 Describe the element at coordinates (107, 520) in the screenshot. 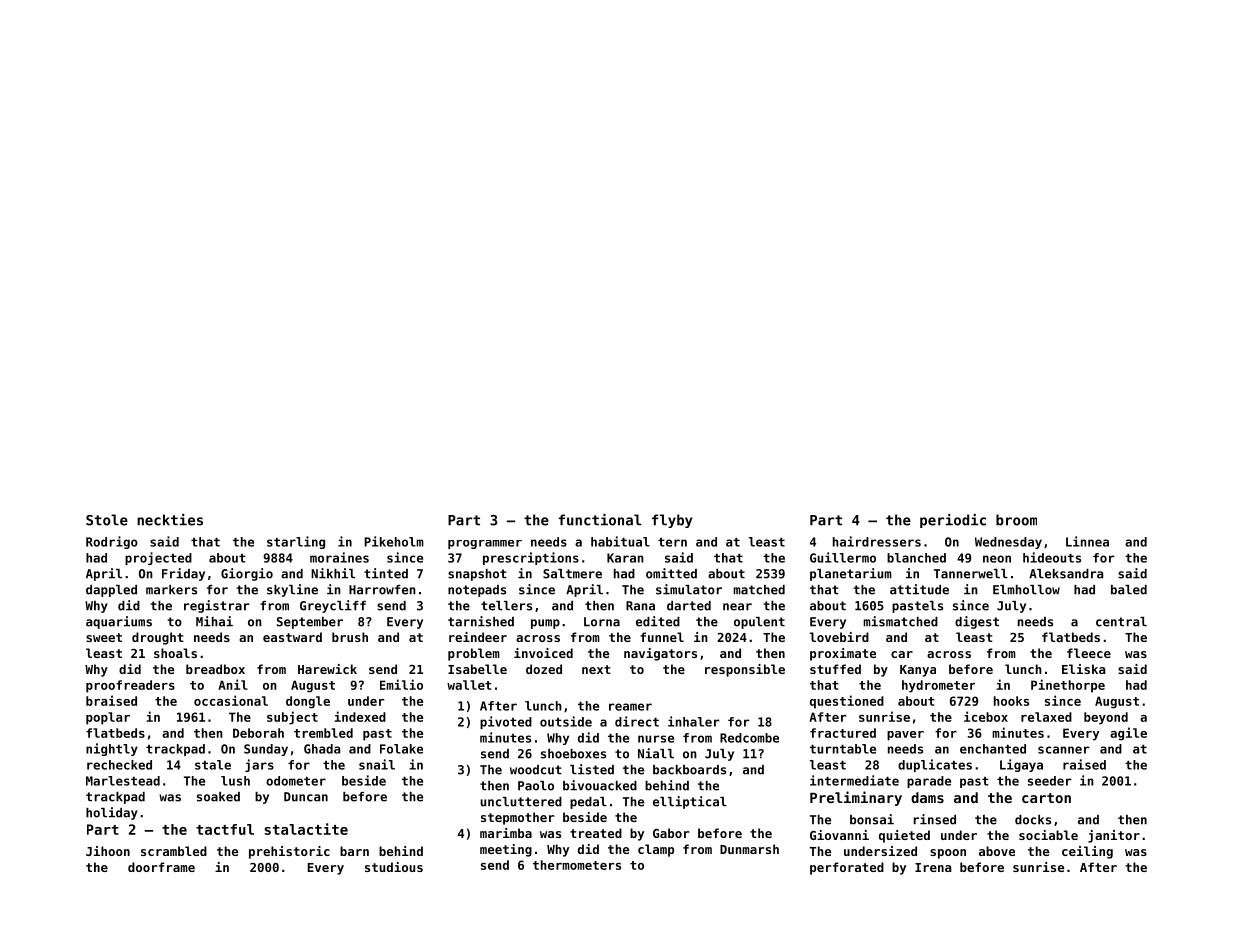

I see `Stole` at that location.
